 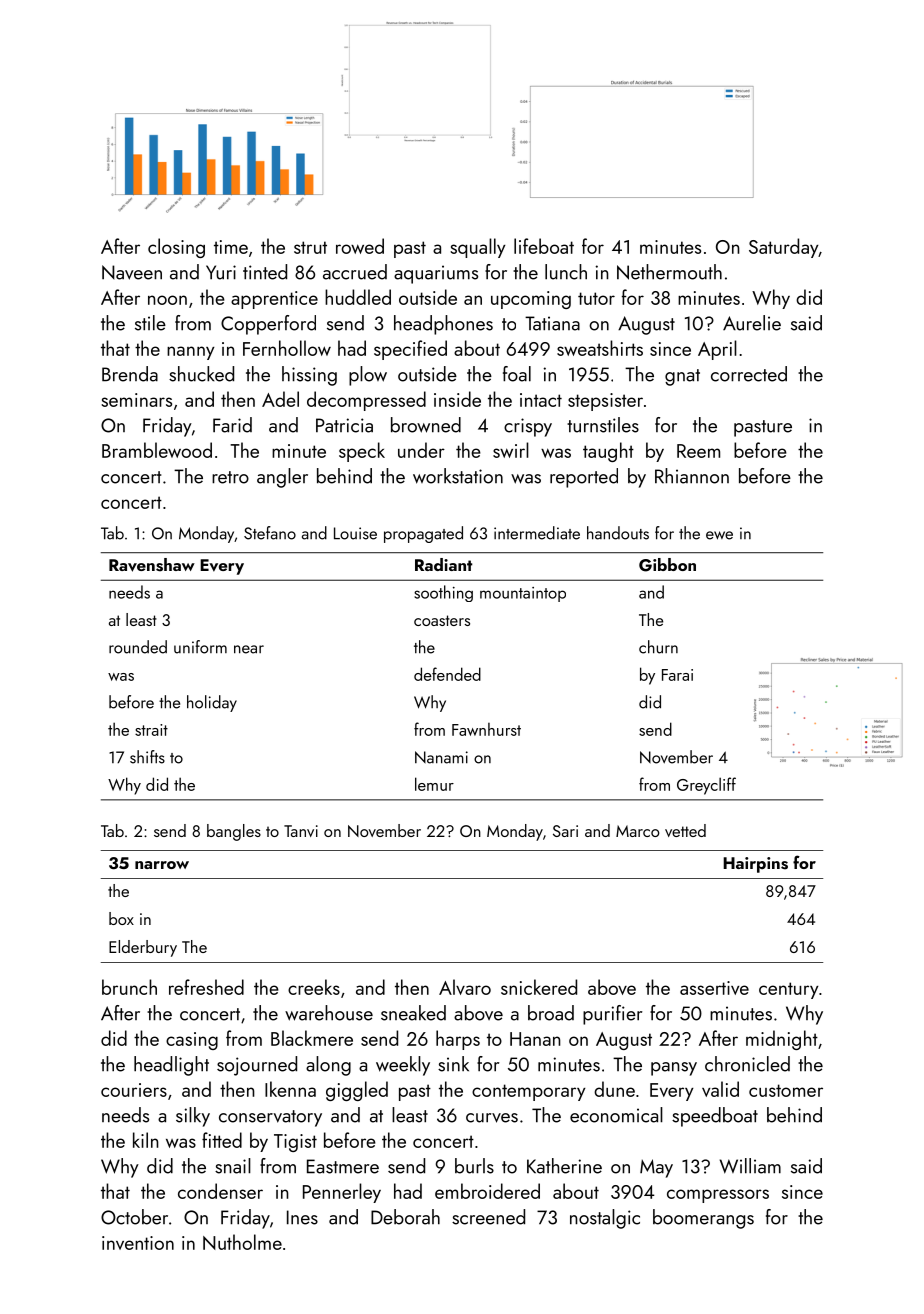 What do you see at coordinates (162, 865) in the screenshot?
I see `narrow` at bounding box center [162, 865].
